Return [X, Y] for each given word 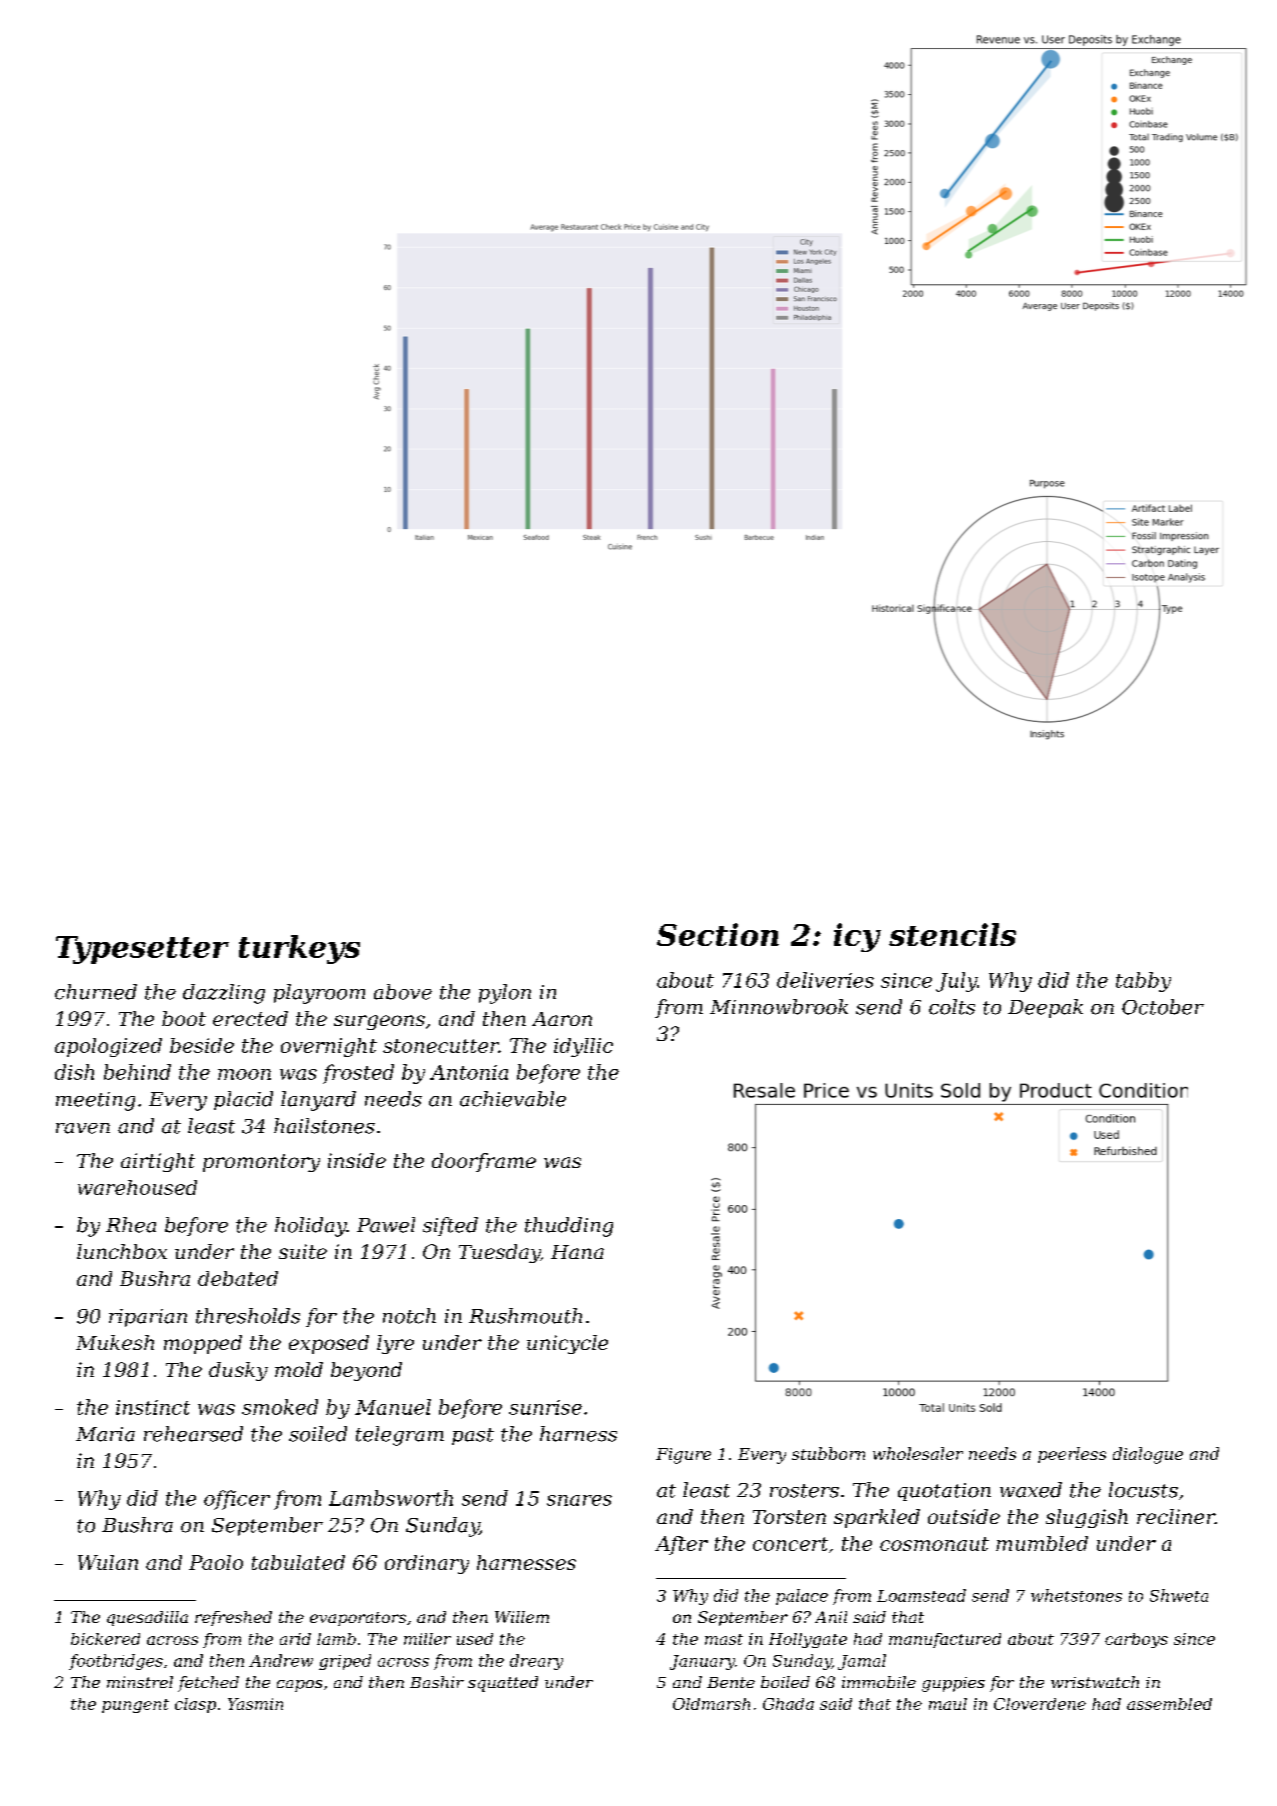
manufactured [945, 1640]
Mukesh [115, 1342]
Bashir [437, 1682]
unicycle [567, 1344]
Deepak [1045, 1008]
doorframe [484, 1162]
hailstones [324, 1126]
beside [202, 1045]
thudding [569, 1227]
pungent [135, 1706]
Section [718, 934]
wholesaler [918, 1453]
